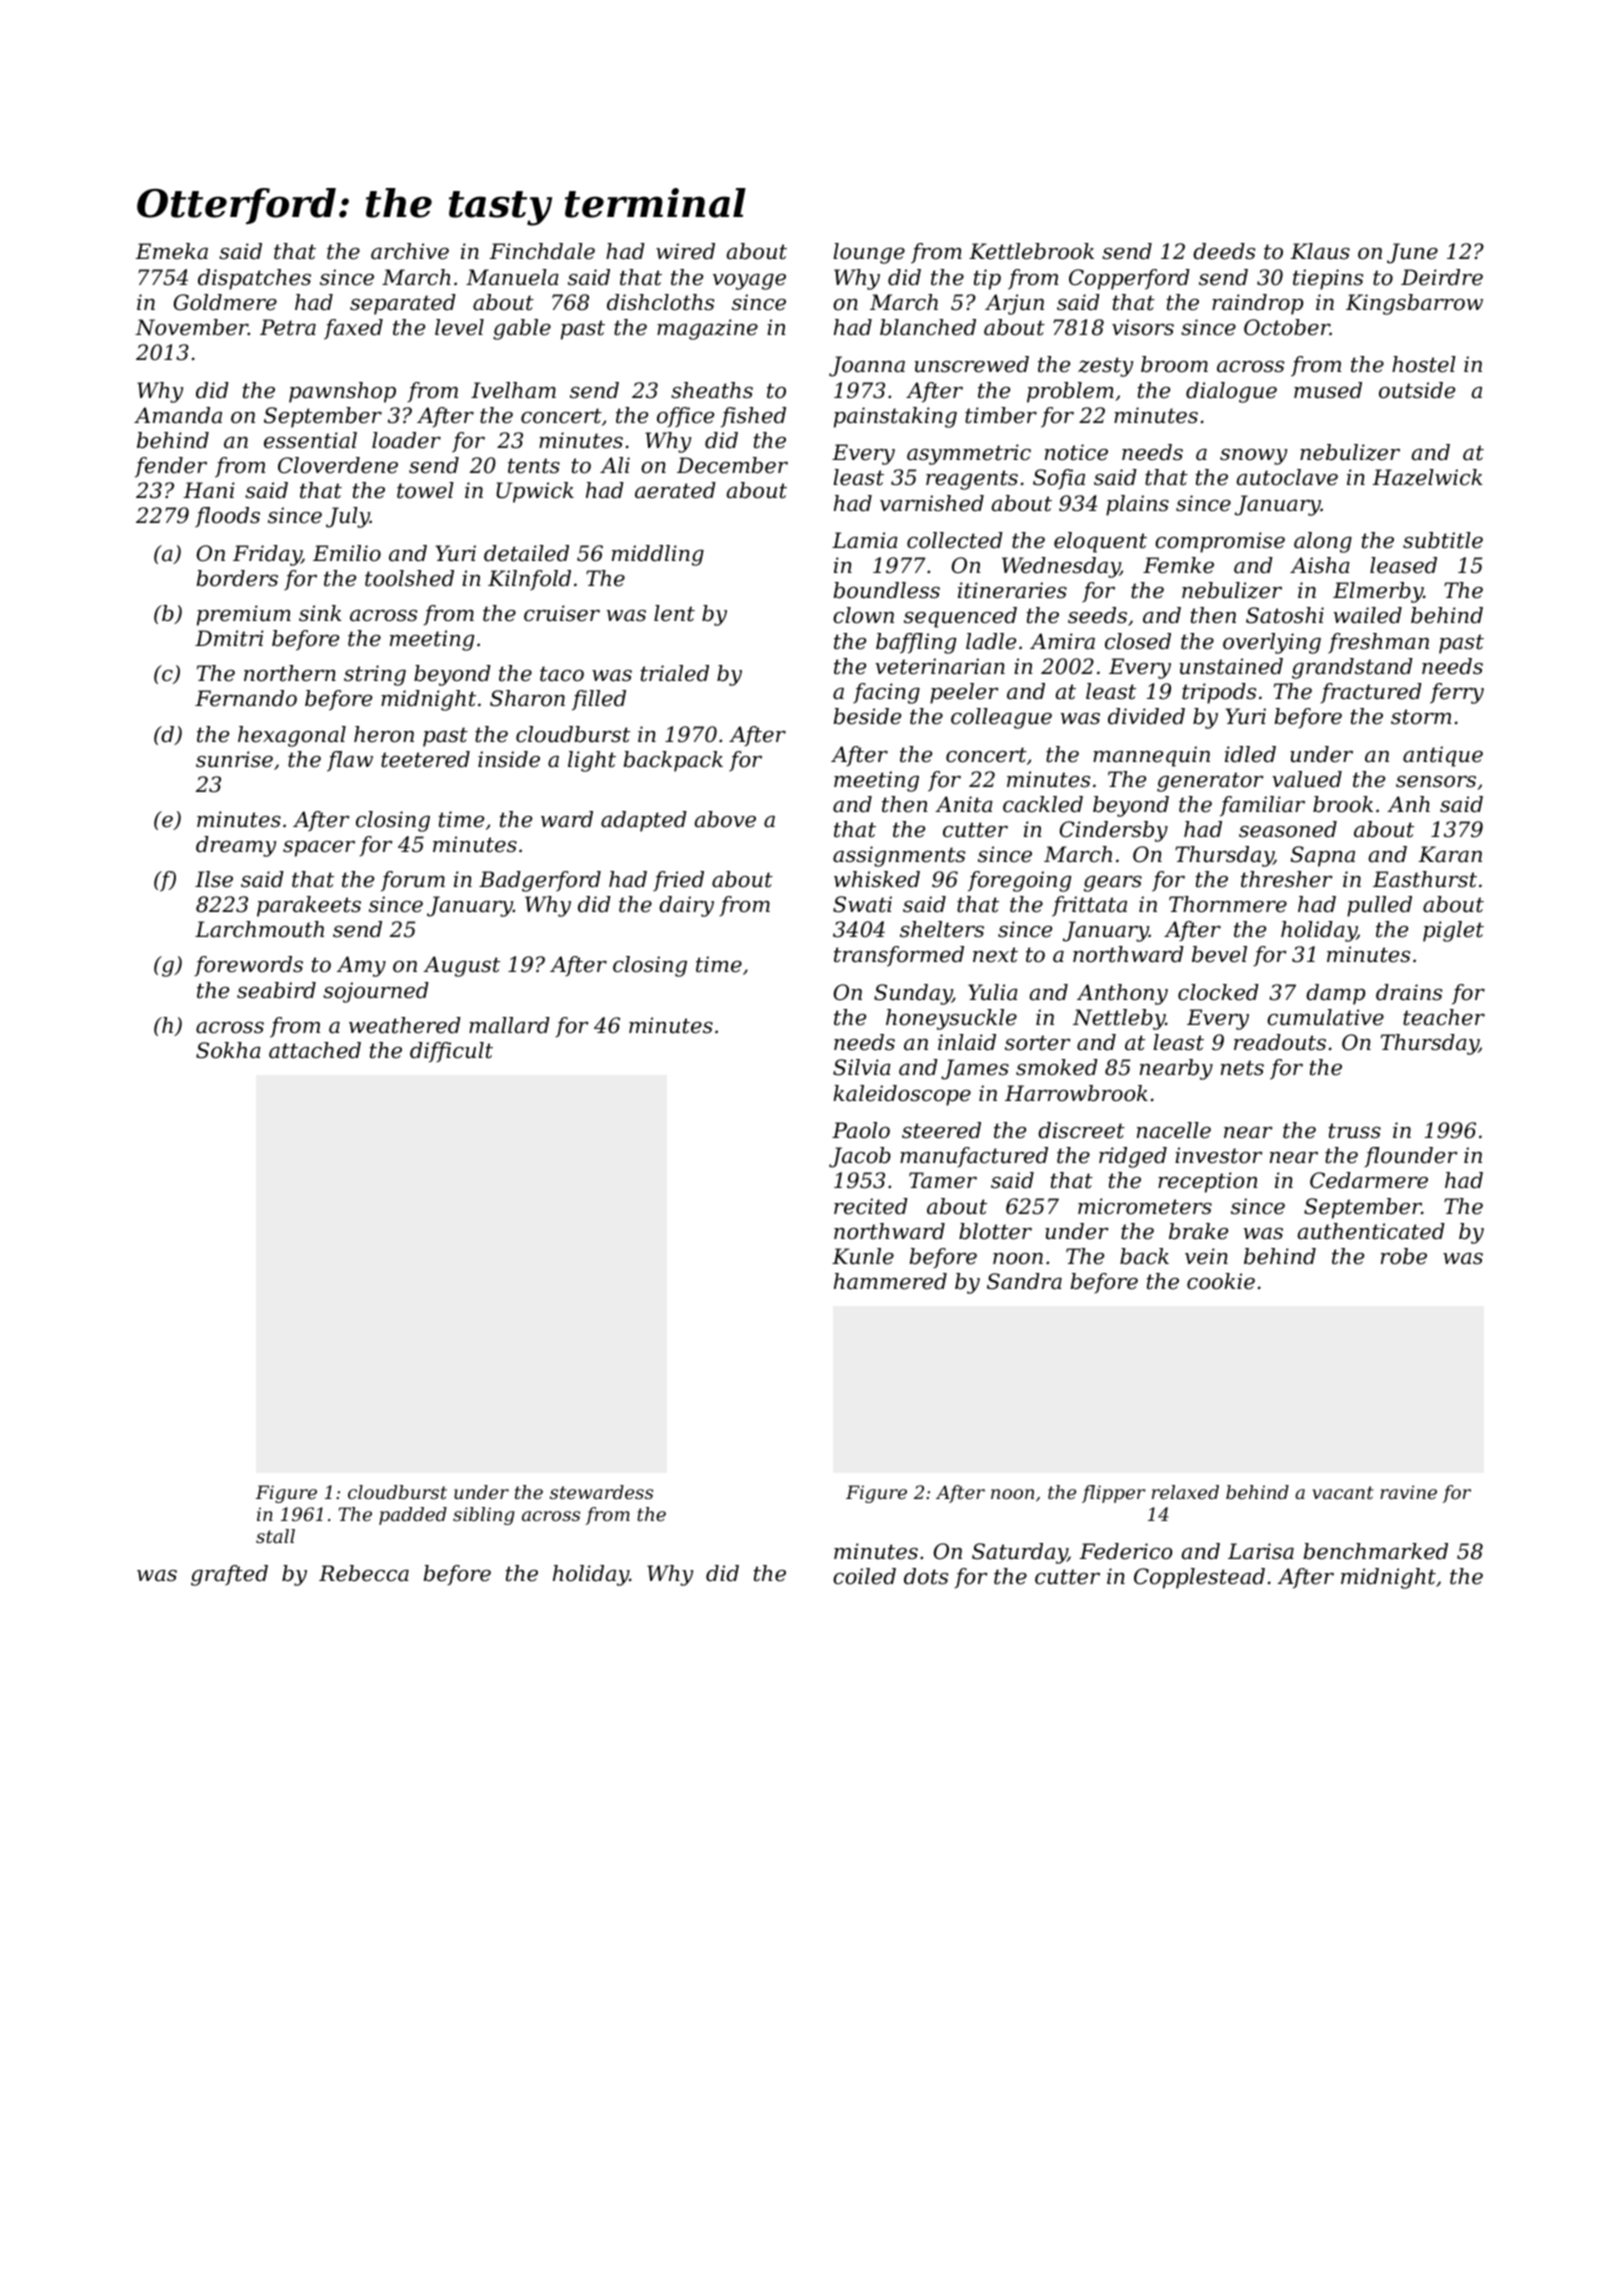 This image has height=2292, width=1620. I want to click on hostel, so click(1424, 364).
